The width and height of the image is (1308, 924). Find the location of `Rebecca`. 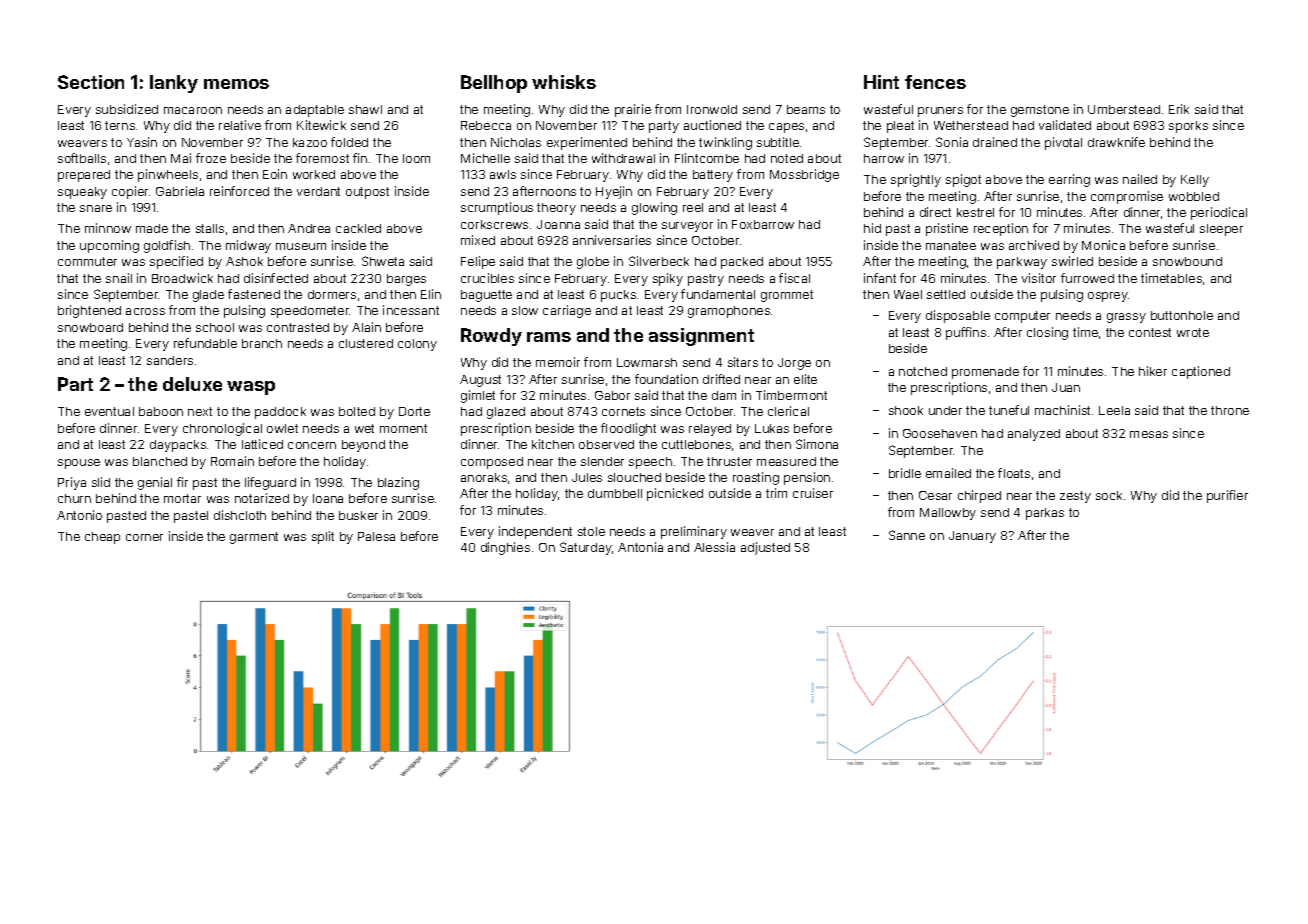

Rebecca is located at coordinates (486, 125).
